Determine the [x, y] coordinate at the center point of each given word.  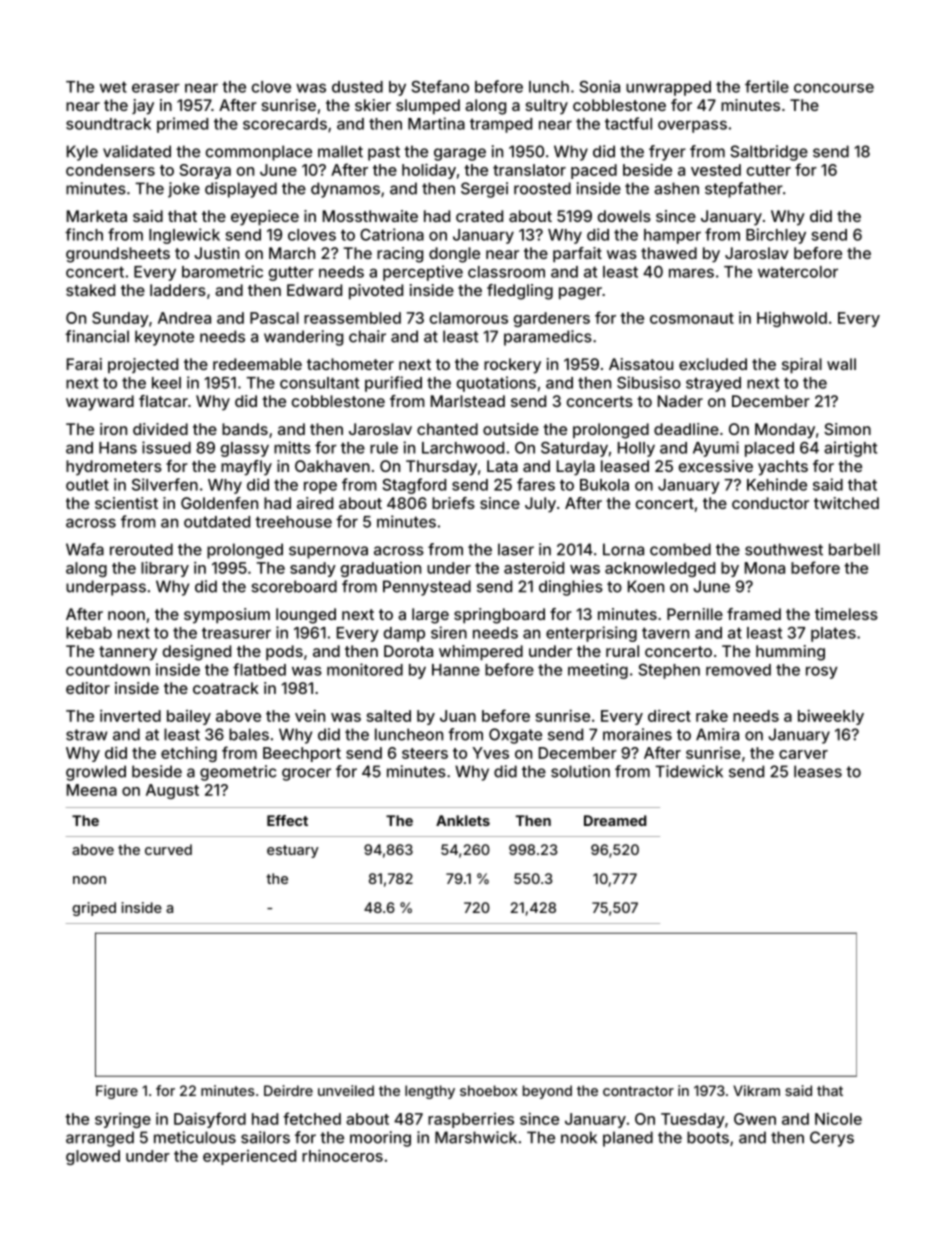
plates [833, 634]
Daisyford [210, 1120]
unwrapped [668, 88]
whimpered [481, 653]
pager [580, 293]
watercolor [798, 272]
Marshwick [476, 1137]
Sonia [599, 86]
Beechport [302, 754]
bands [245, 429]
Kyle [82, 153]
